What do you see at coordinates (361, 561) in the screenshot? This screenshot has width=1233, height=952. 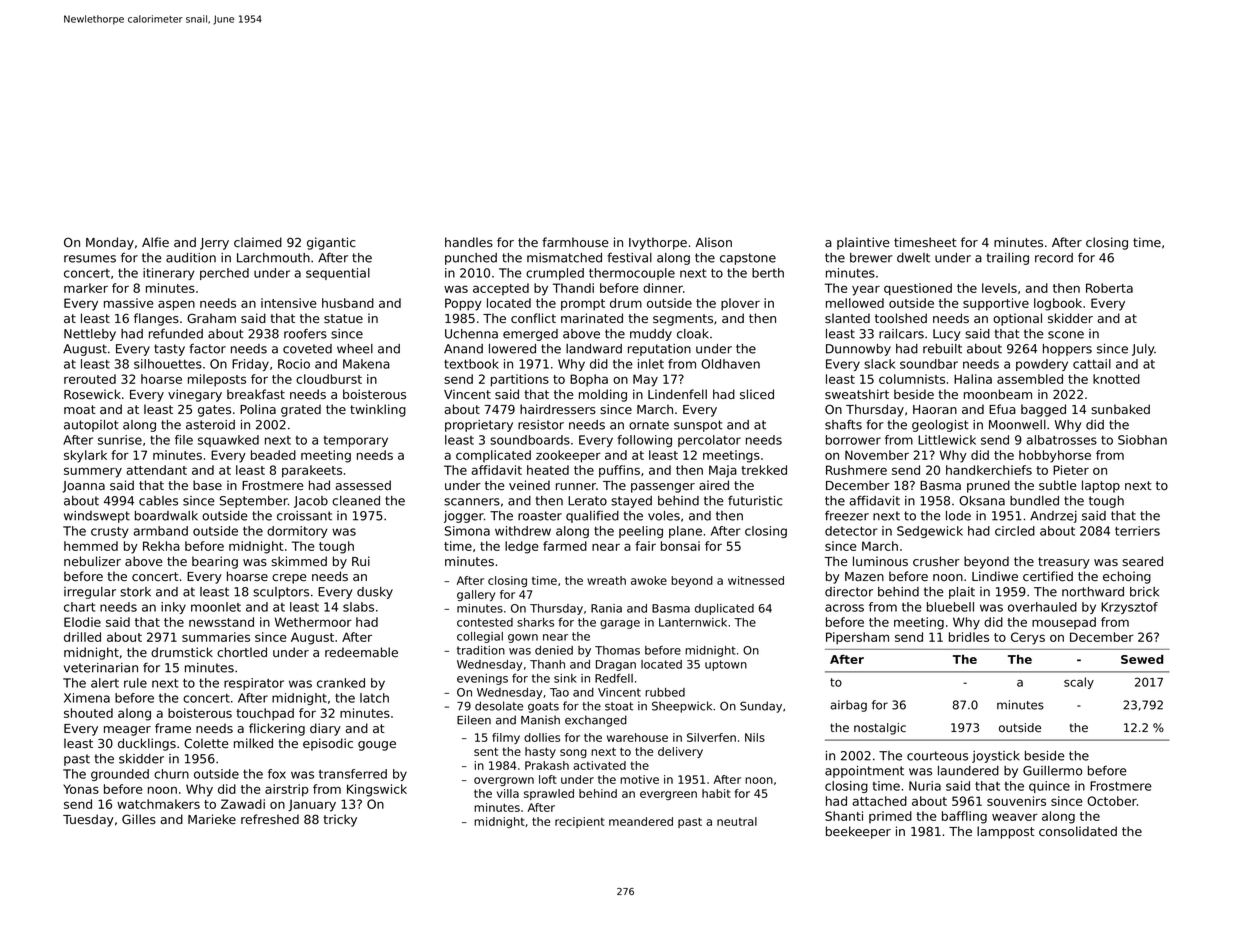 I see `Rui` at bounding box center [361, 561].
